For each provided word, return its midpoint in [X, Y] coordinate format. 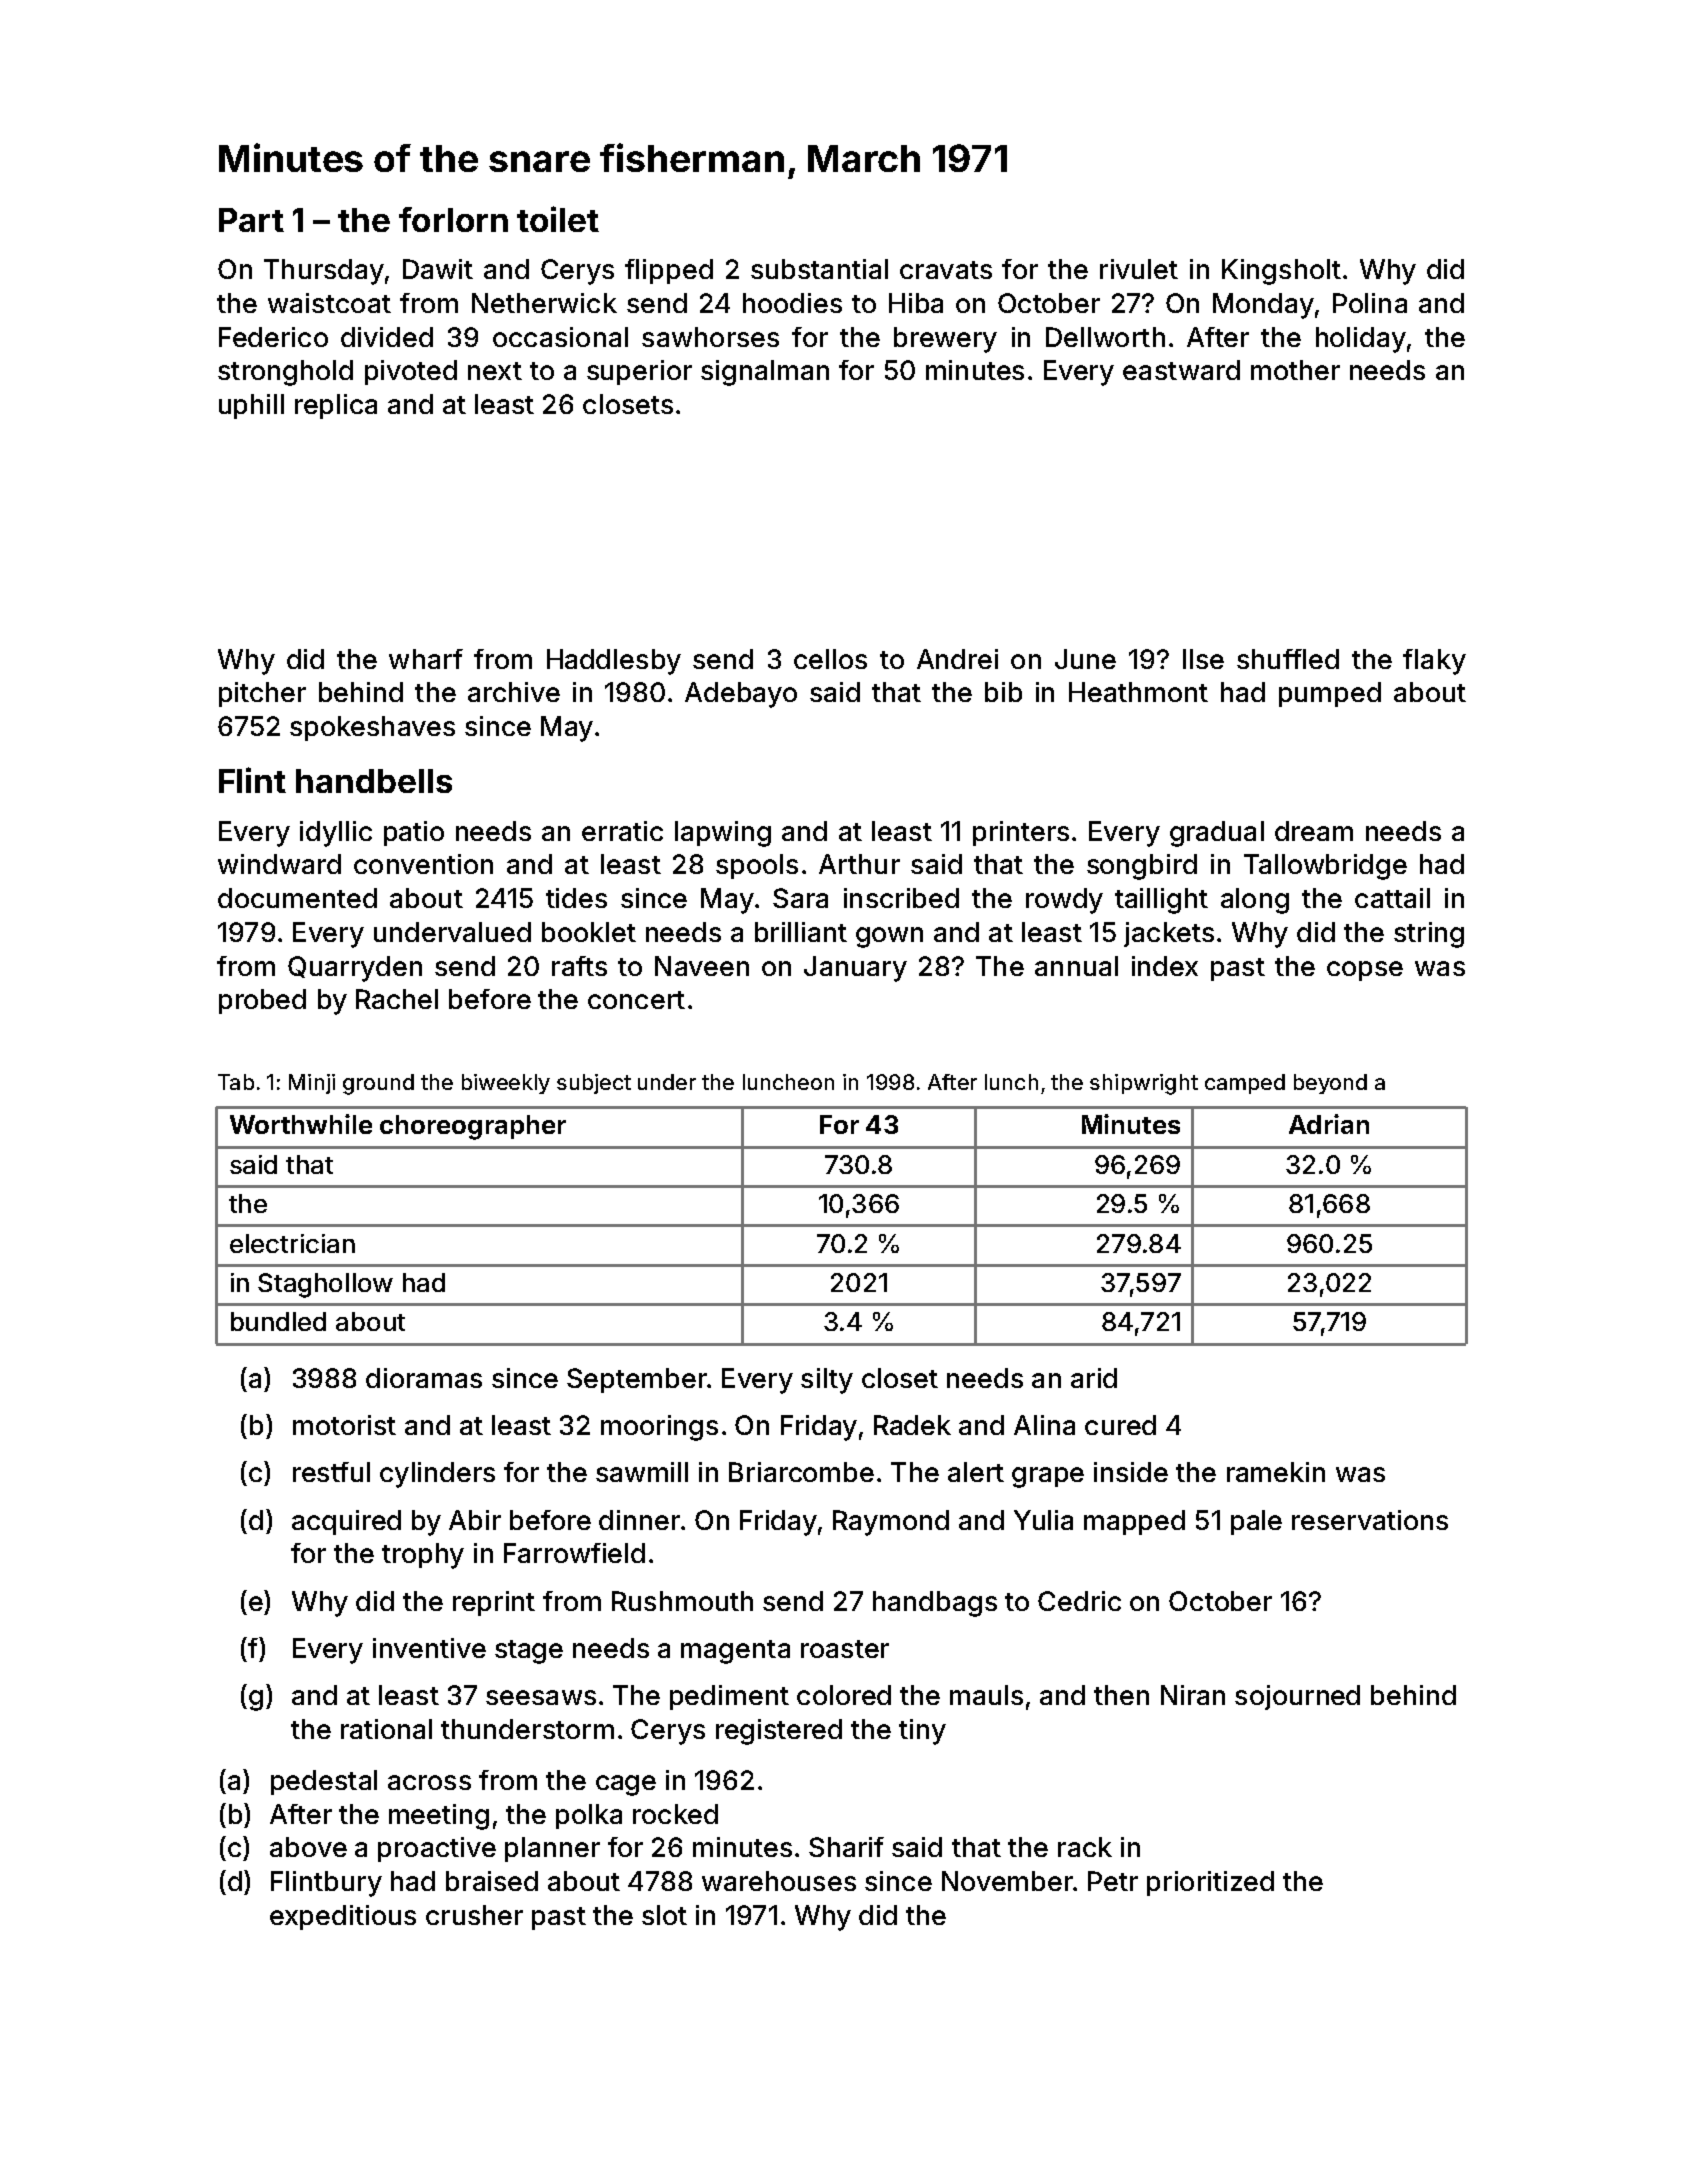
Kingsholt [1281, 272]
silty [827, 1381]
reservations [1370, 1520]
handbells [374, 781]
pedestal [324, 1782]
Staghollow [325, 1285]
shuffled [1288, 659]
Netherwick [544, 303]
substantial [819, 269]
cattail [1392, 898]
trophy [423, 1556]
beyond [1330, 1084]
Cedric [1079, 1601]
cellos [830, 659]
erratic [622, 831]
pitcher [262, 694]
